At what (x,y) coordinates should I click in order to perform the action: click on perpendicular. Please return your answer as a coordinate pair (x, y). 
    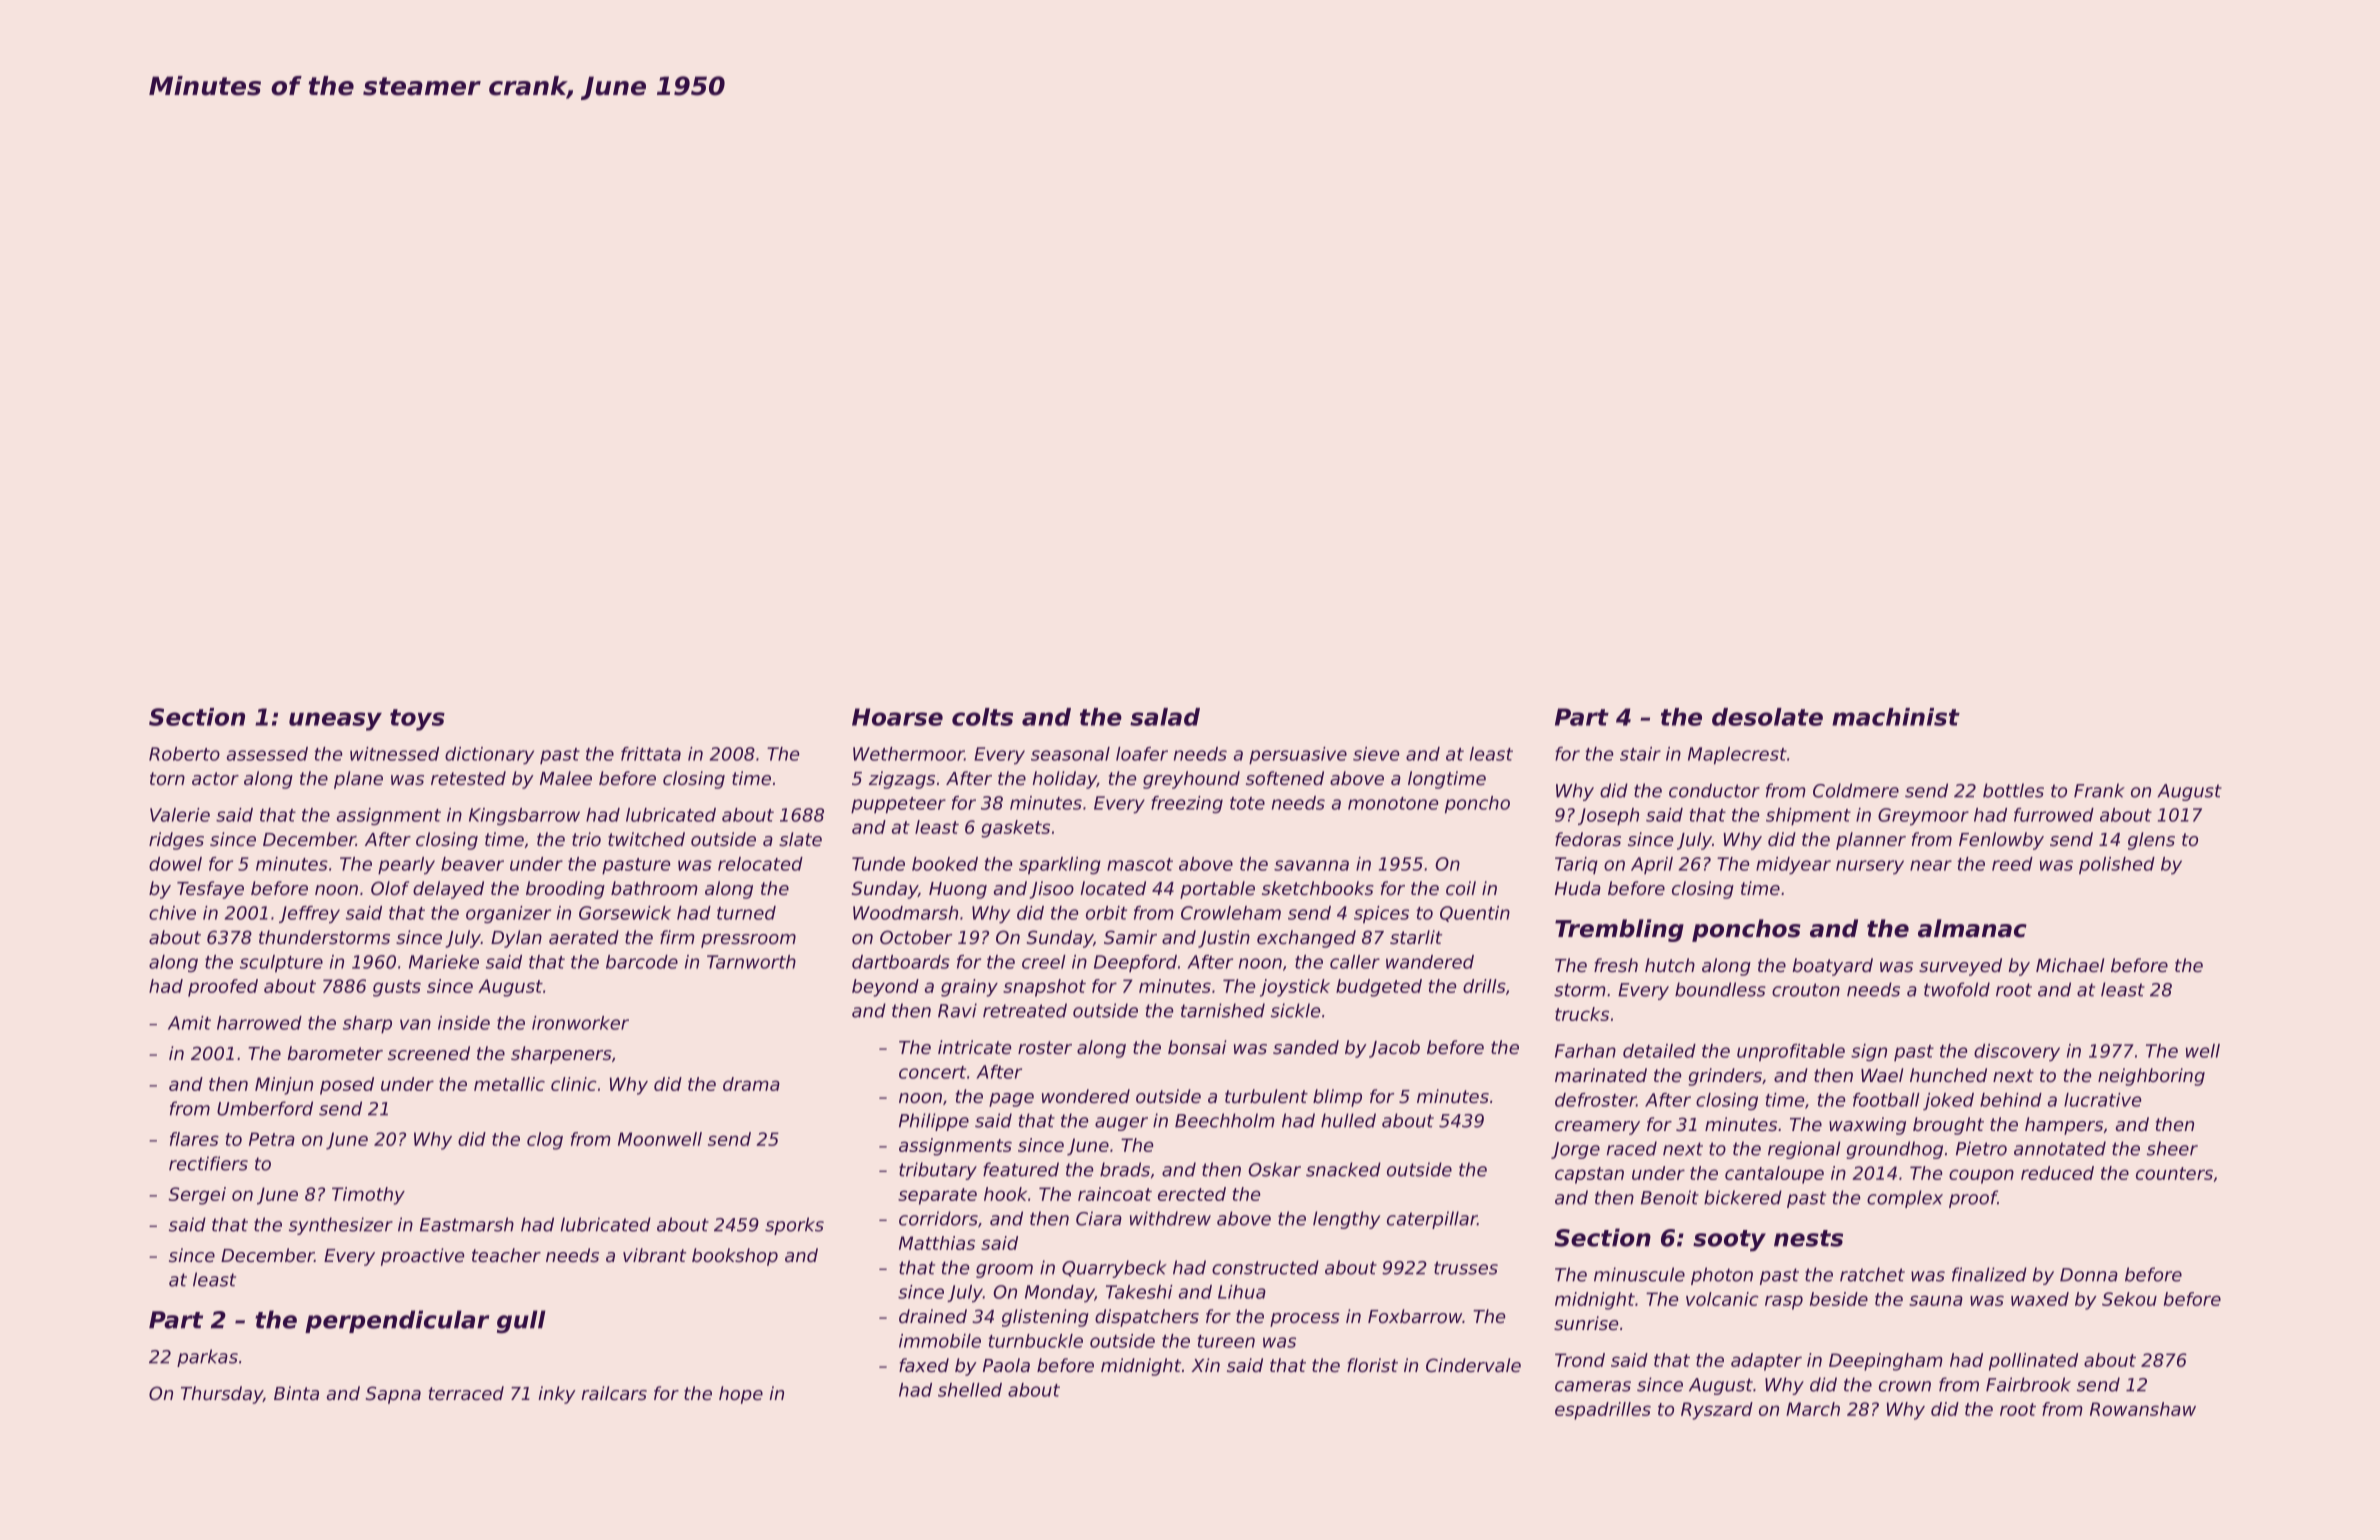
    Looking at the image, I should click on (397, 1321).
